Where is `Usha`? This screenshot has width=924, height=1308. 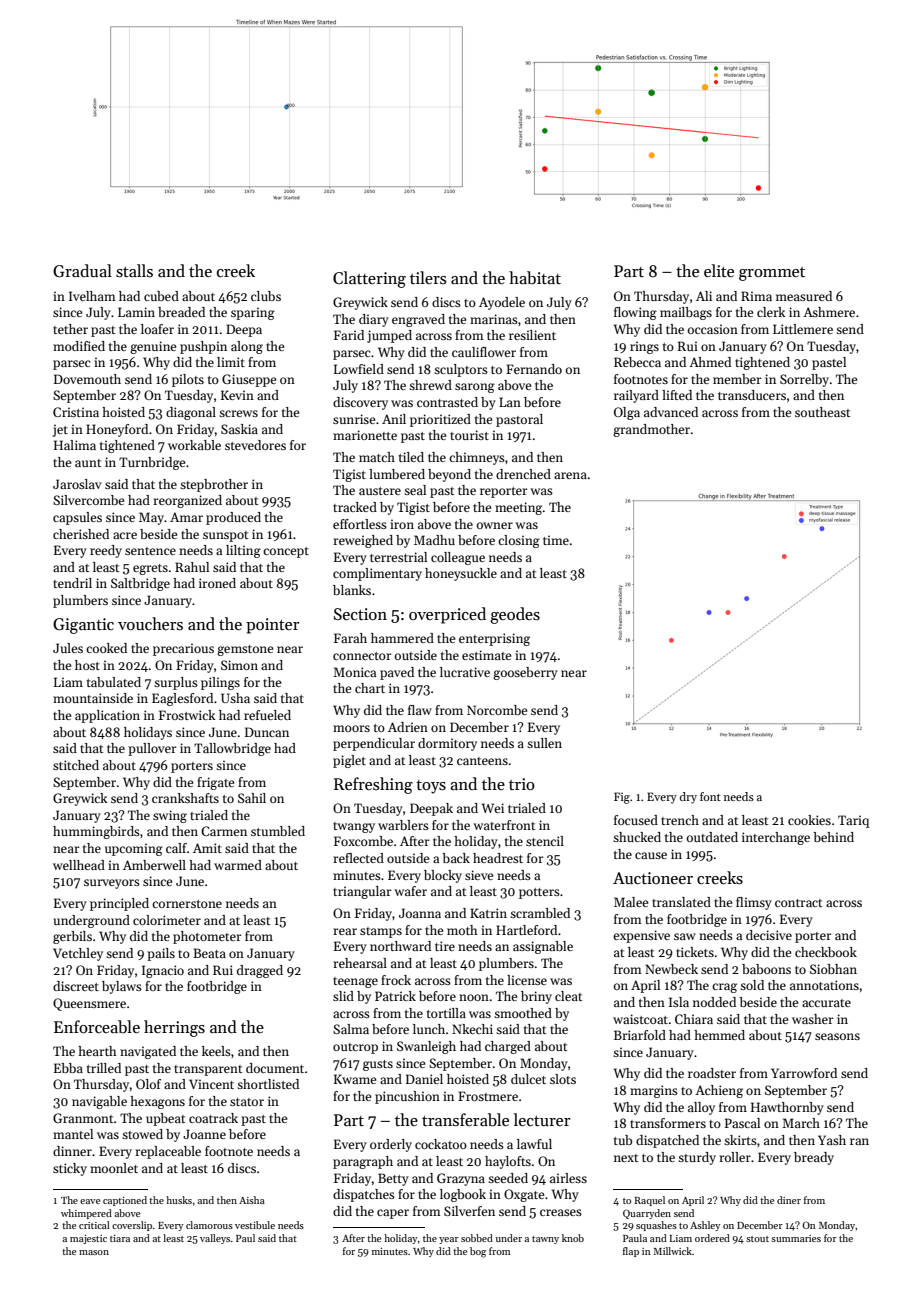
Usha is located at coordinates (235, 698).
